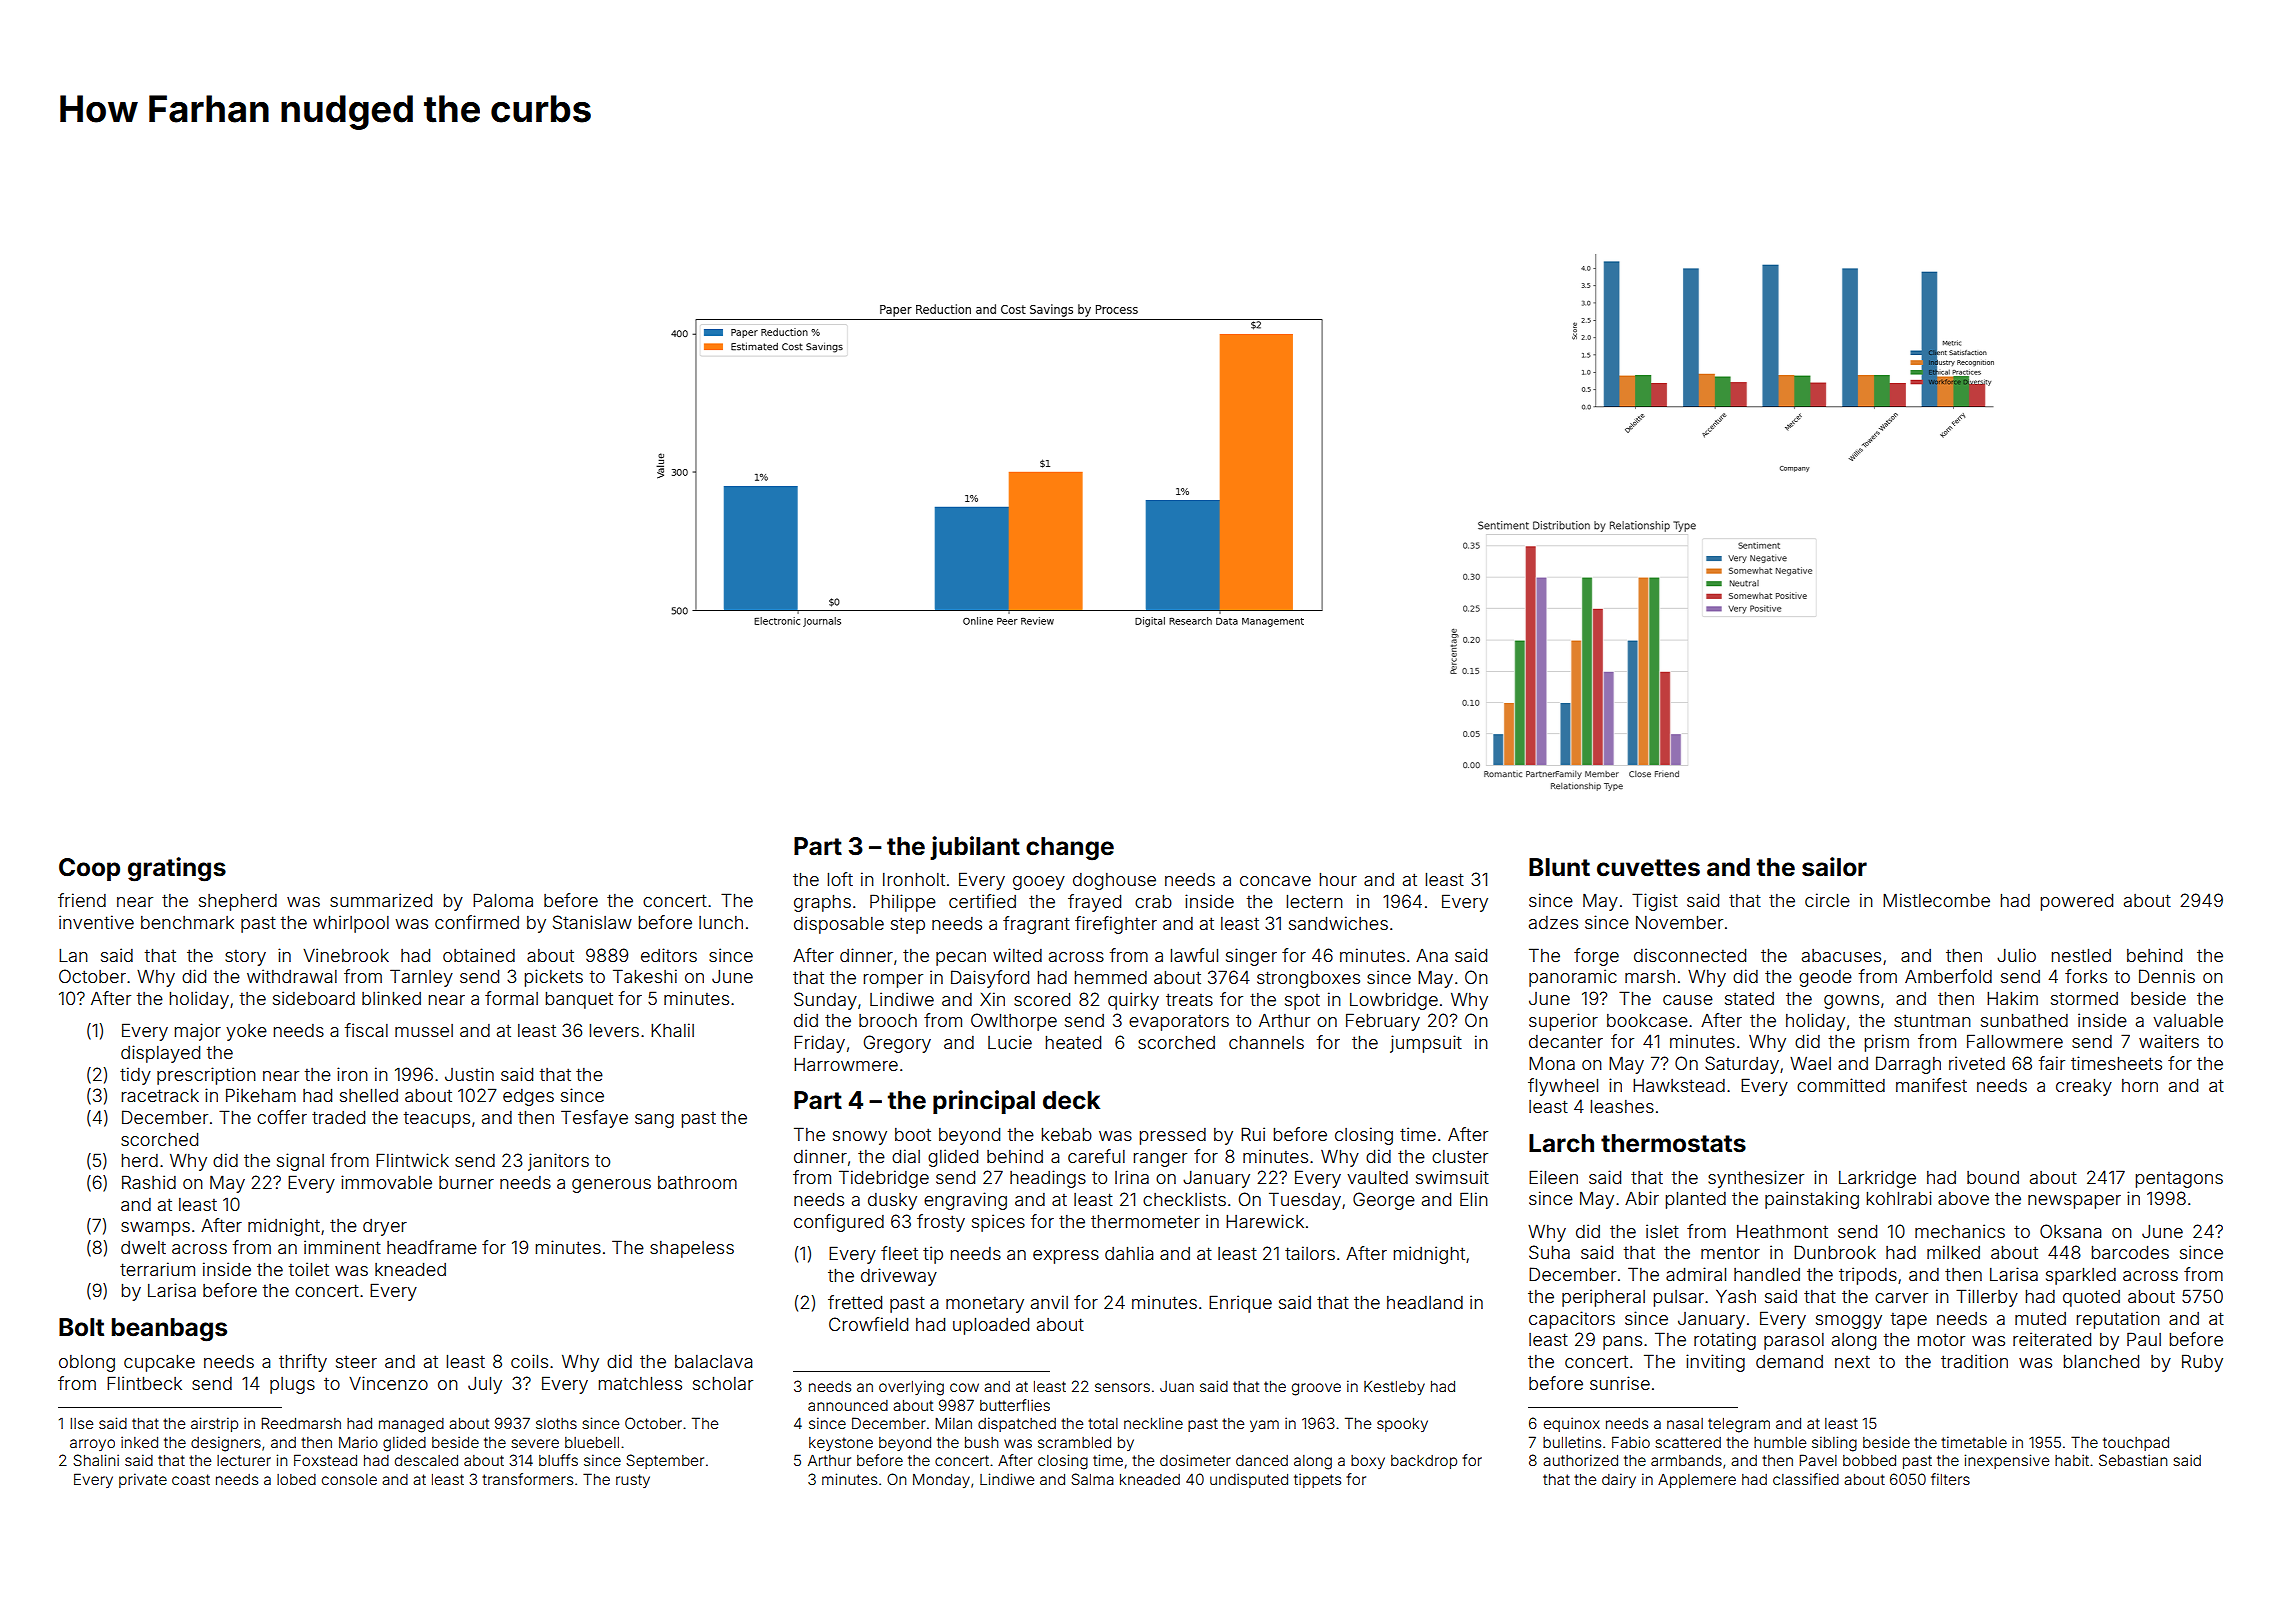 The height and width of the screenshot is (1614, 2282). Describe the element at coordinates (1834, 867) in the screenshot. I see `sailor` at that location.
